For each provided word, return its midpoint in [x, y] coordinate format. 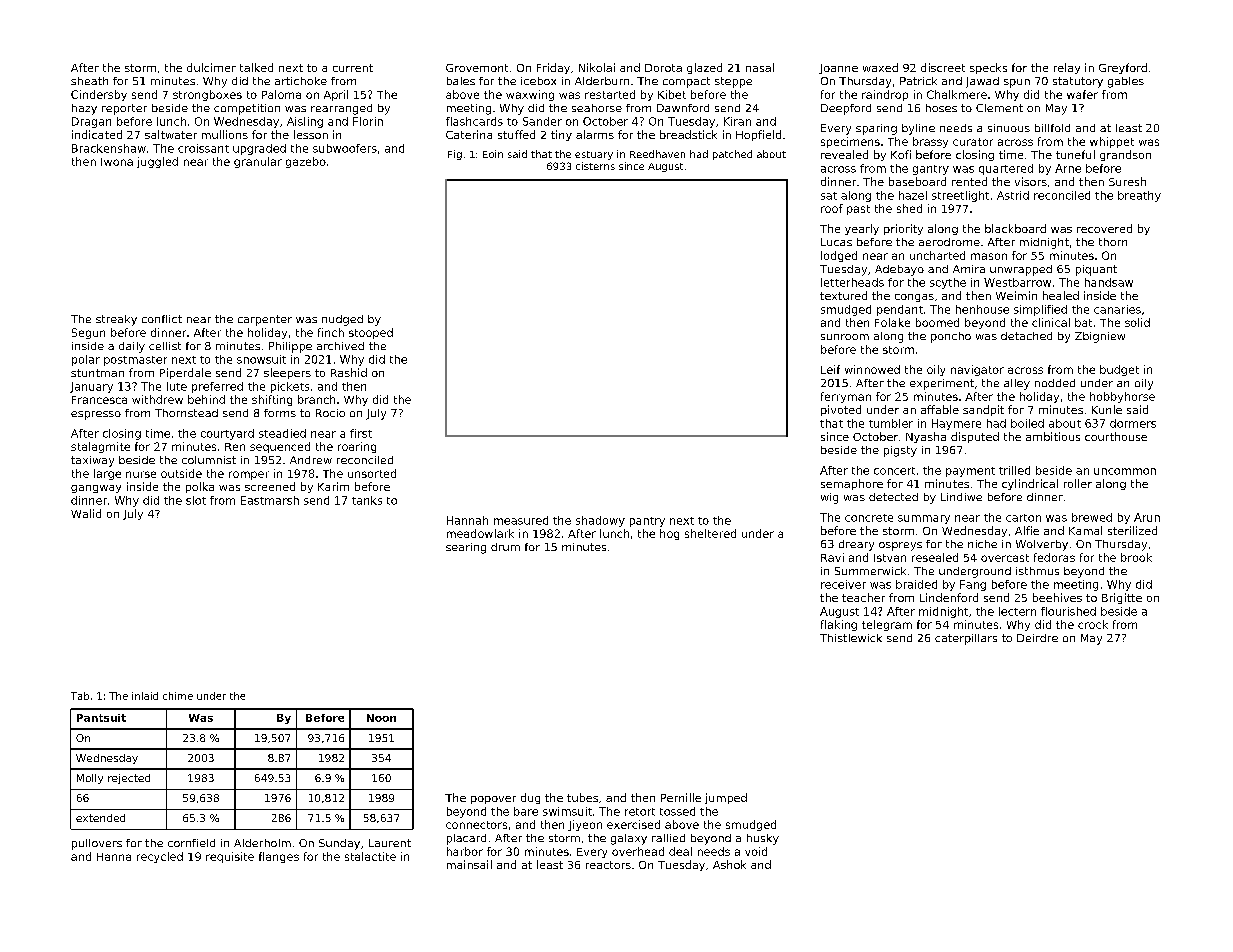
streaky [116, 320]
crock [1093, 624]
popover [493, 800]
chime [178, 696]
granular [258, 162]
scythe [948, 283]
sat [829, 196]
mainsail [469, 864]
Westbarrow [1017, 282]
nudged [342, 320]
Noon [381, 718]
